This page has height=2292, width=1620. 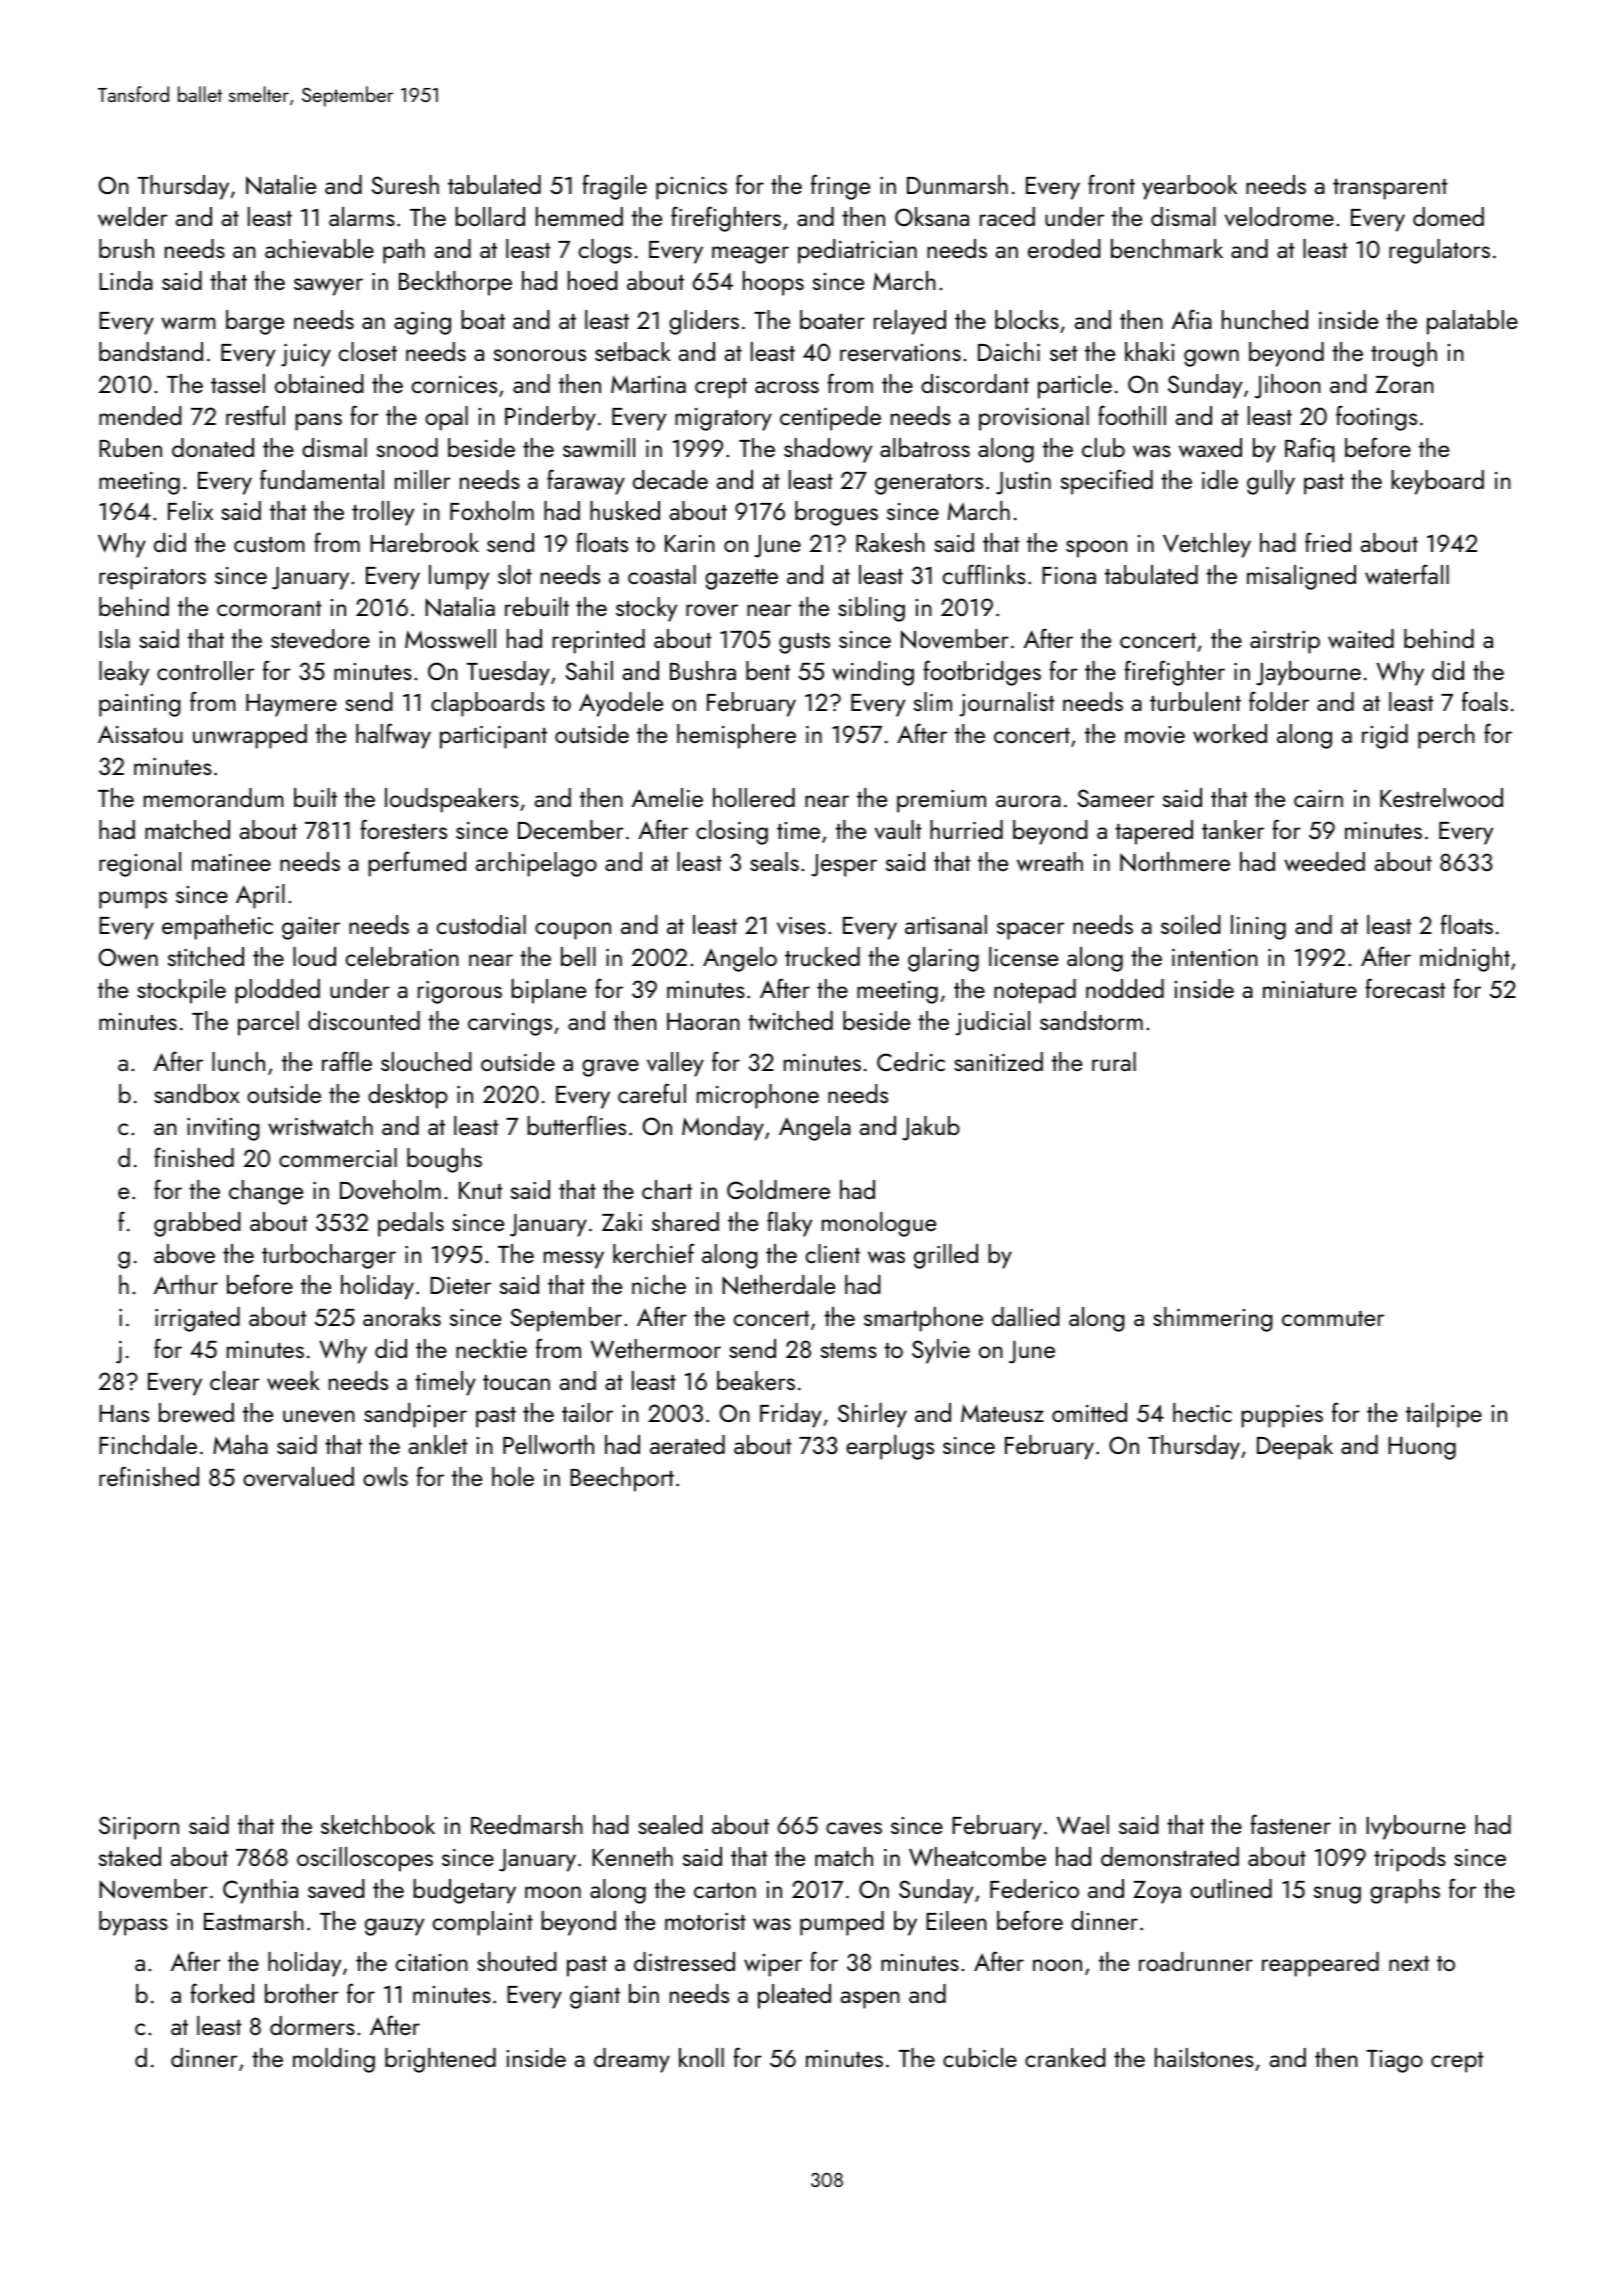 I want to click on Huong, so click(x=1422, y=1448).
